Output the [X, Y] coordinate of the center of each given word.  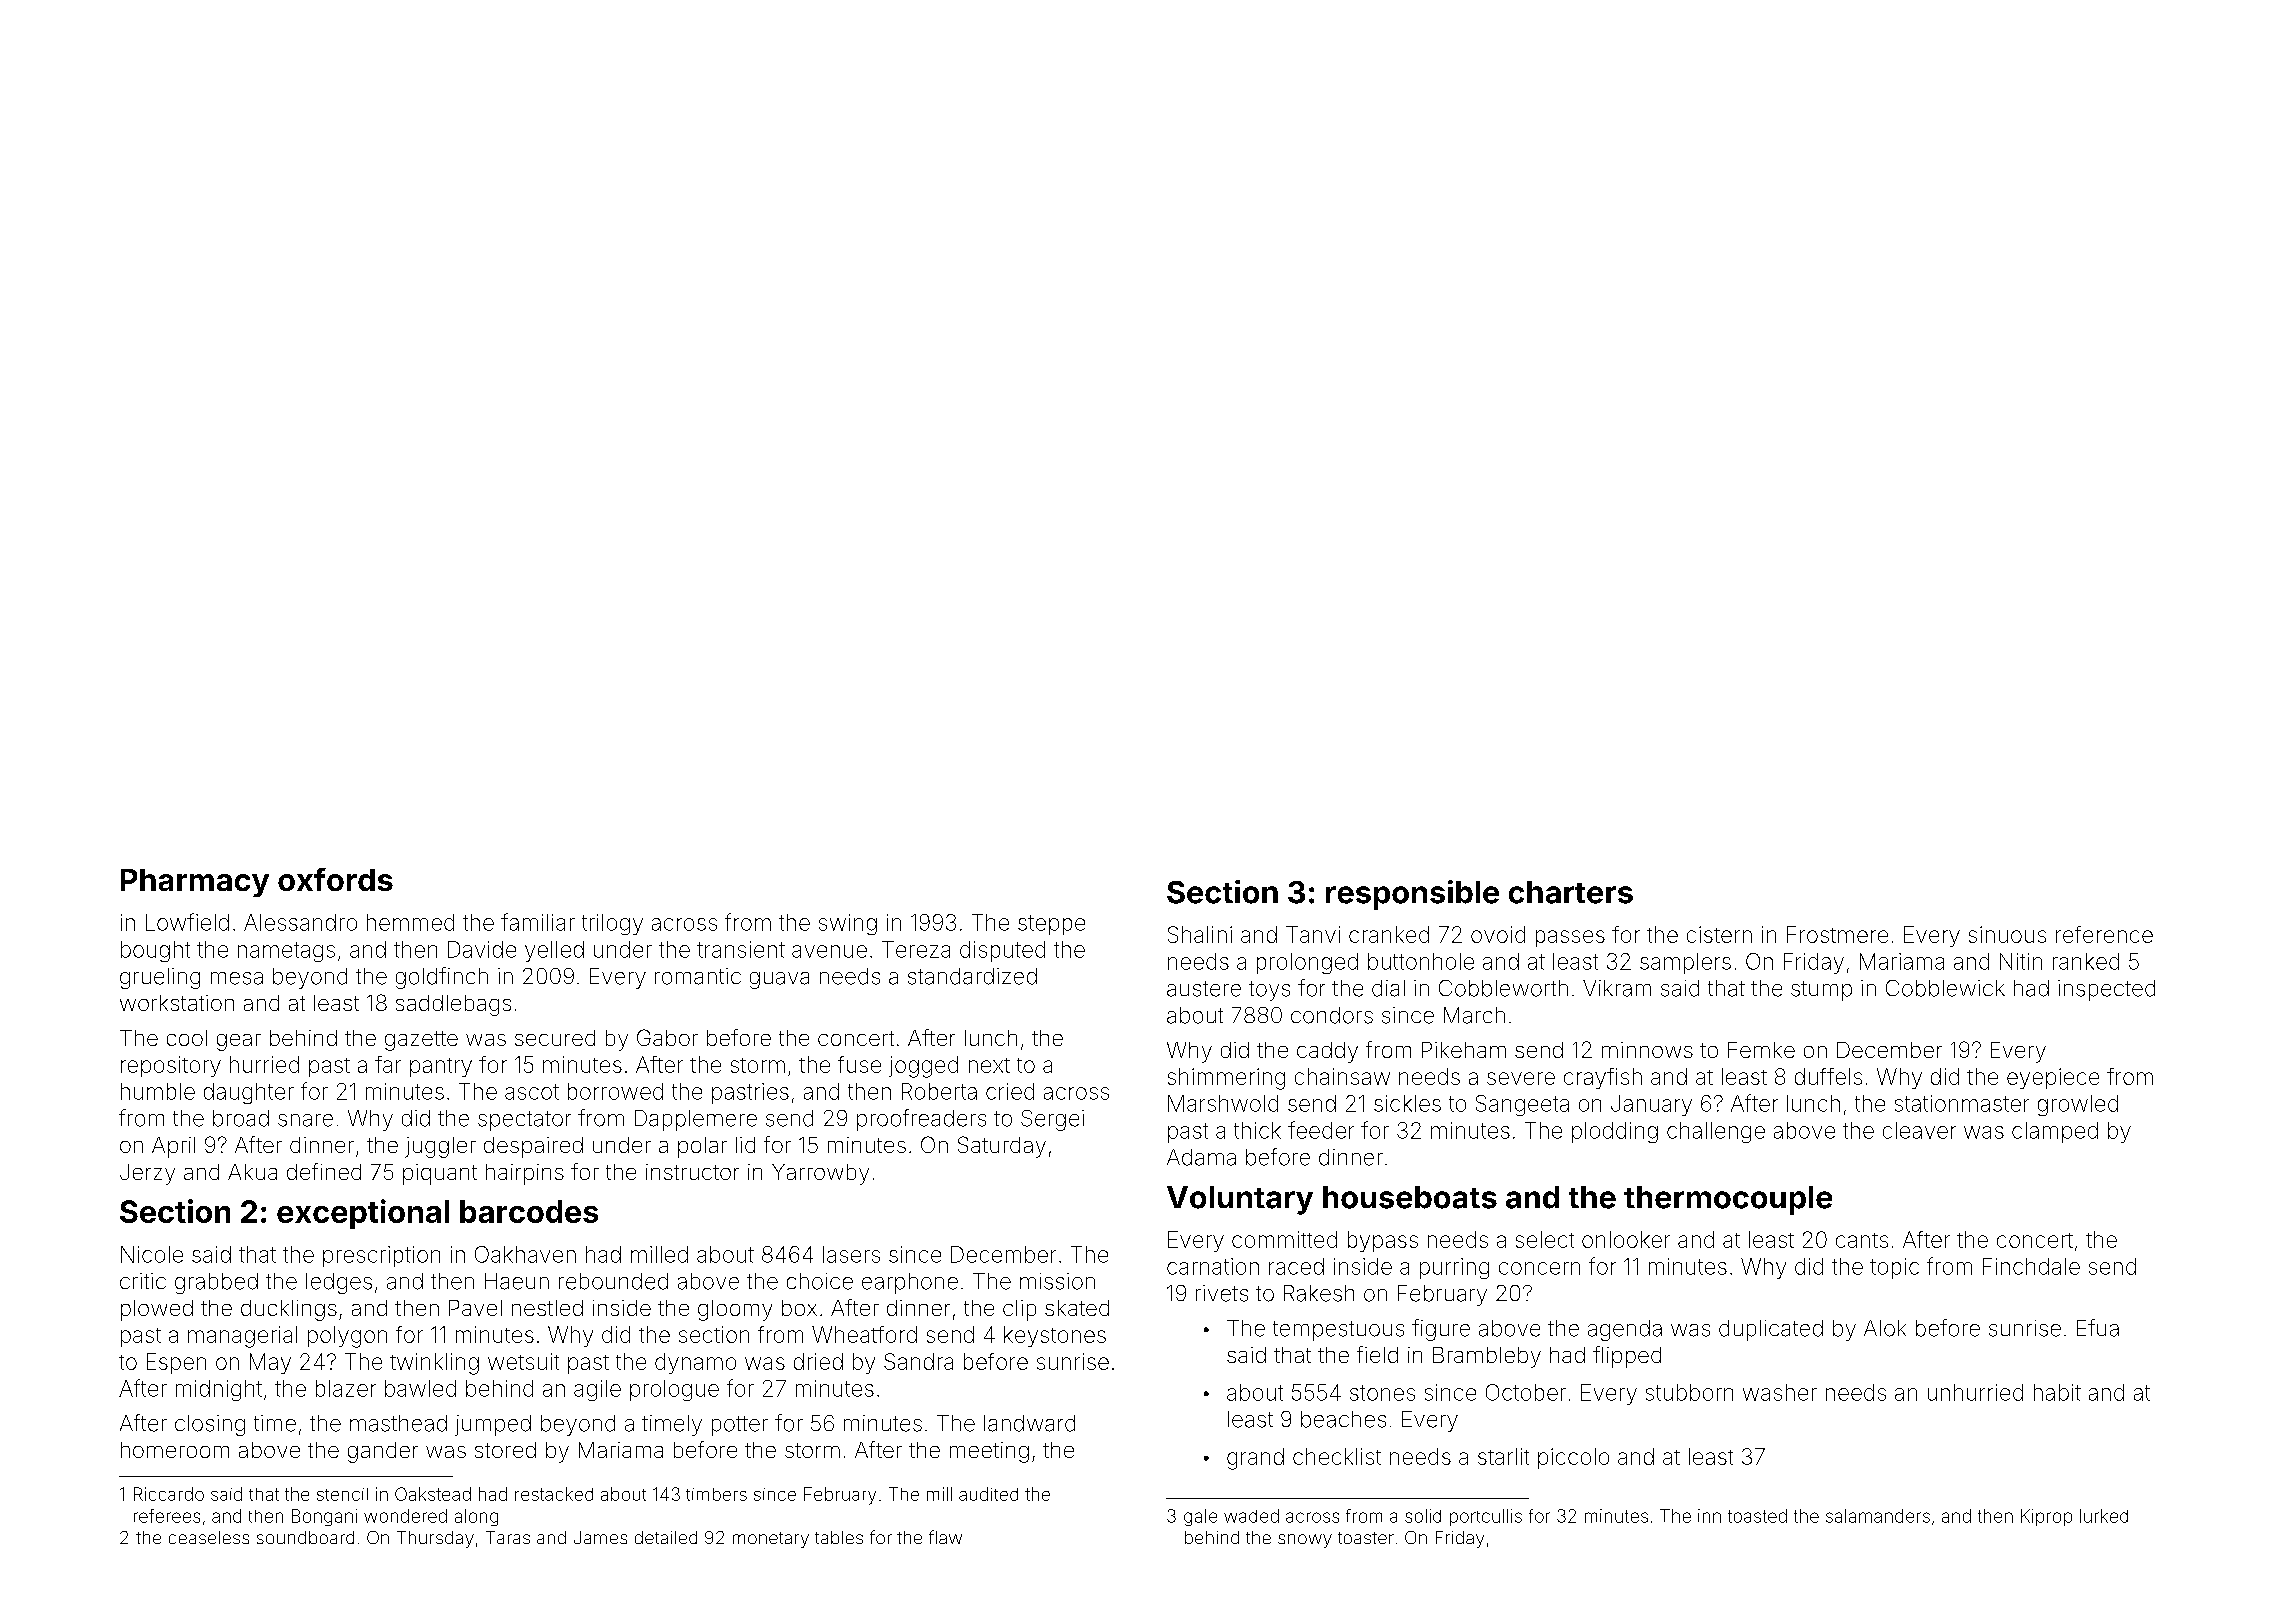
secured [555, 1038]
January [1651, 1105]
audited [988, 1494]
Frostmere [1837, 934]
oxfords [335, 879]
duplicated [1771, 1330]
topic [1894, 1268]
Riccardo [169, 1494]
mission [1057, 1281]
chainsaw [1342, 1076]
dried [818, 1361]
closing [210, 1425]
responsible [1412, 895]
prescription [381, 1256]
